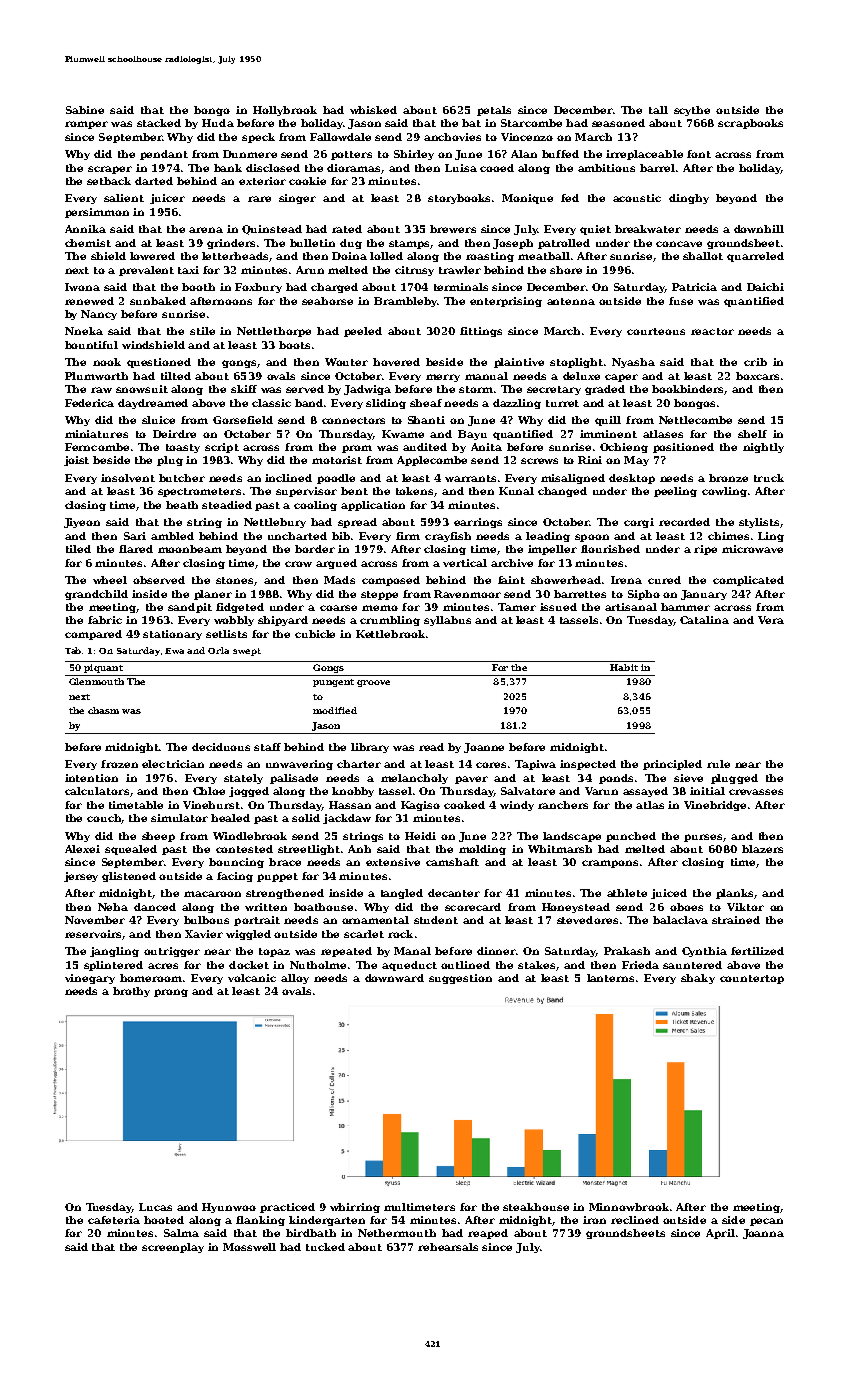  Describe the element at coordinates (447, 621) in the document. I see `syllabus` at that location.
